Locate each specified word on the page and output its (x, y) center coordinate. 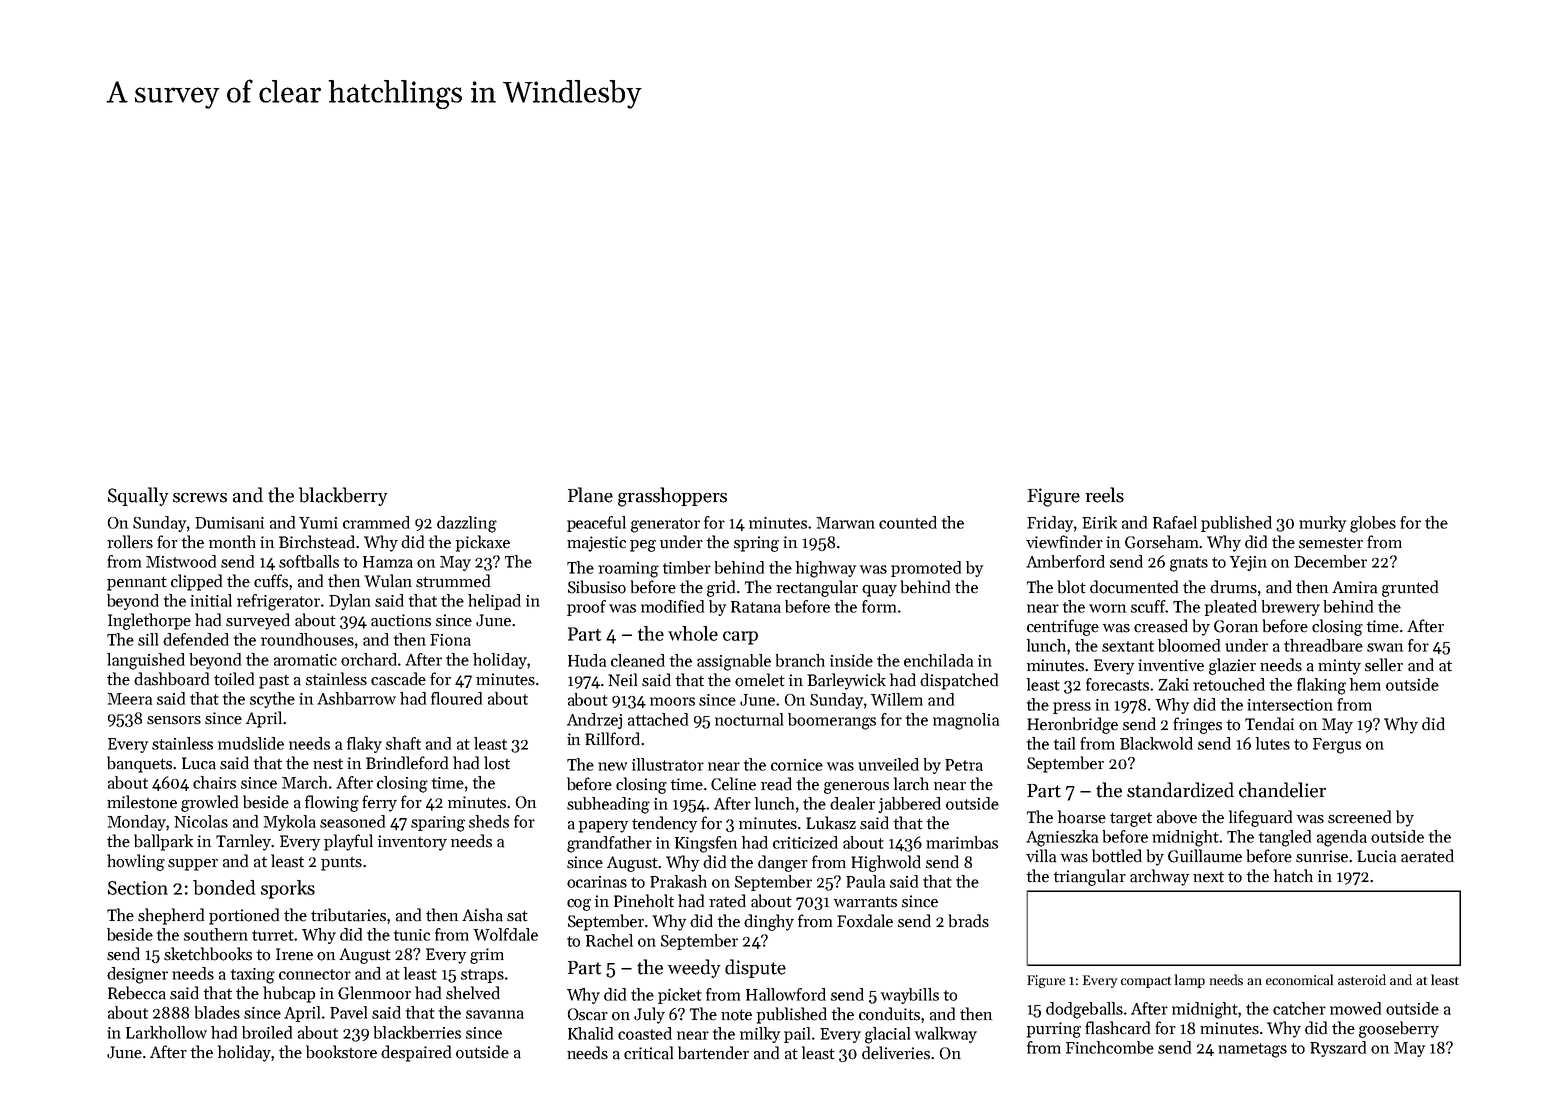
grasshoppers (672, 497)
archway (1159, 877)
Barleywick (846, 681)
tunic (412, 935)
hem (1365, 684)
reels (1105, 495)
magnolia (966, 721)
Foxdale (865, 921)
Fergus (1337, 746)
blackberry (343, 496)
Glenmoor (374, 993)
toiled (234, 679)
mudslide (251, 743)
